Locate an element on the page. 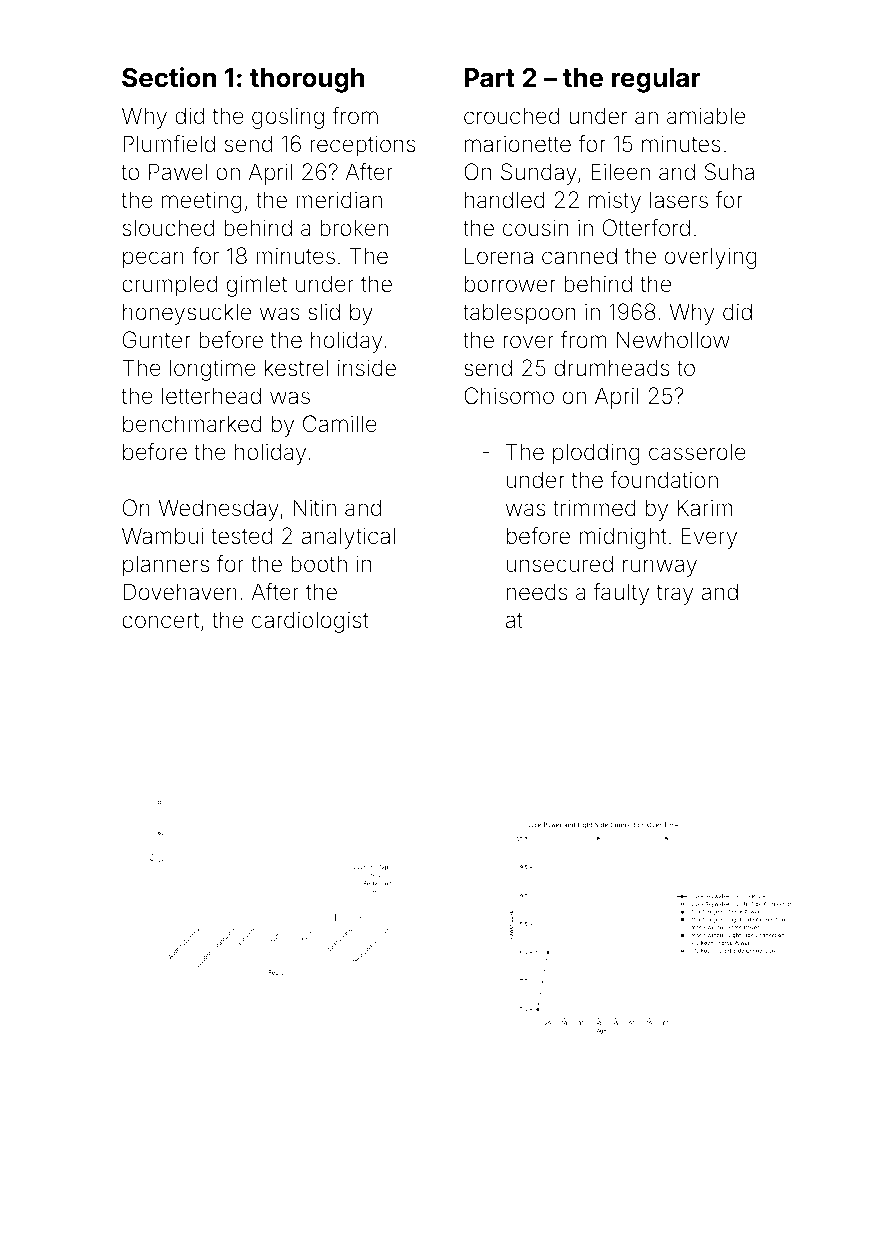 This image has height=1251, width=882. Section is located at coordinates (169, 77).
